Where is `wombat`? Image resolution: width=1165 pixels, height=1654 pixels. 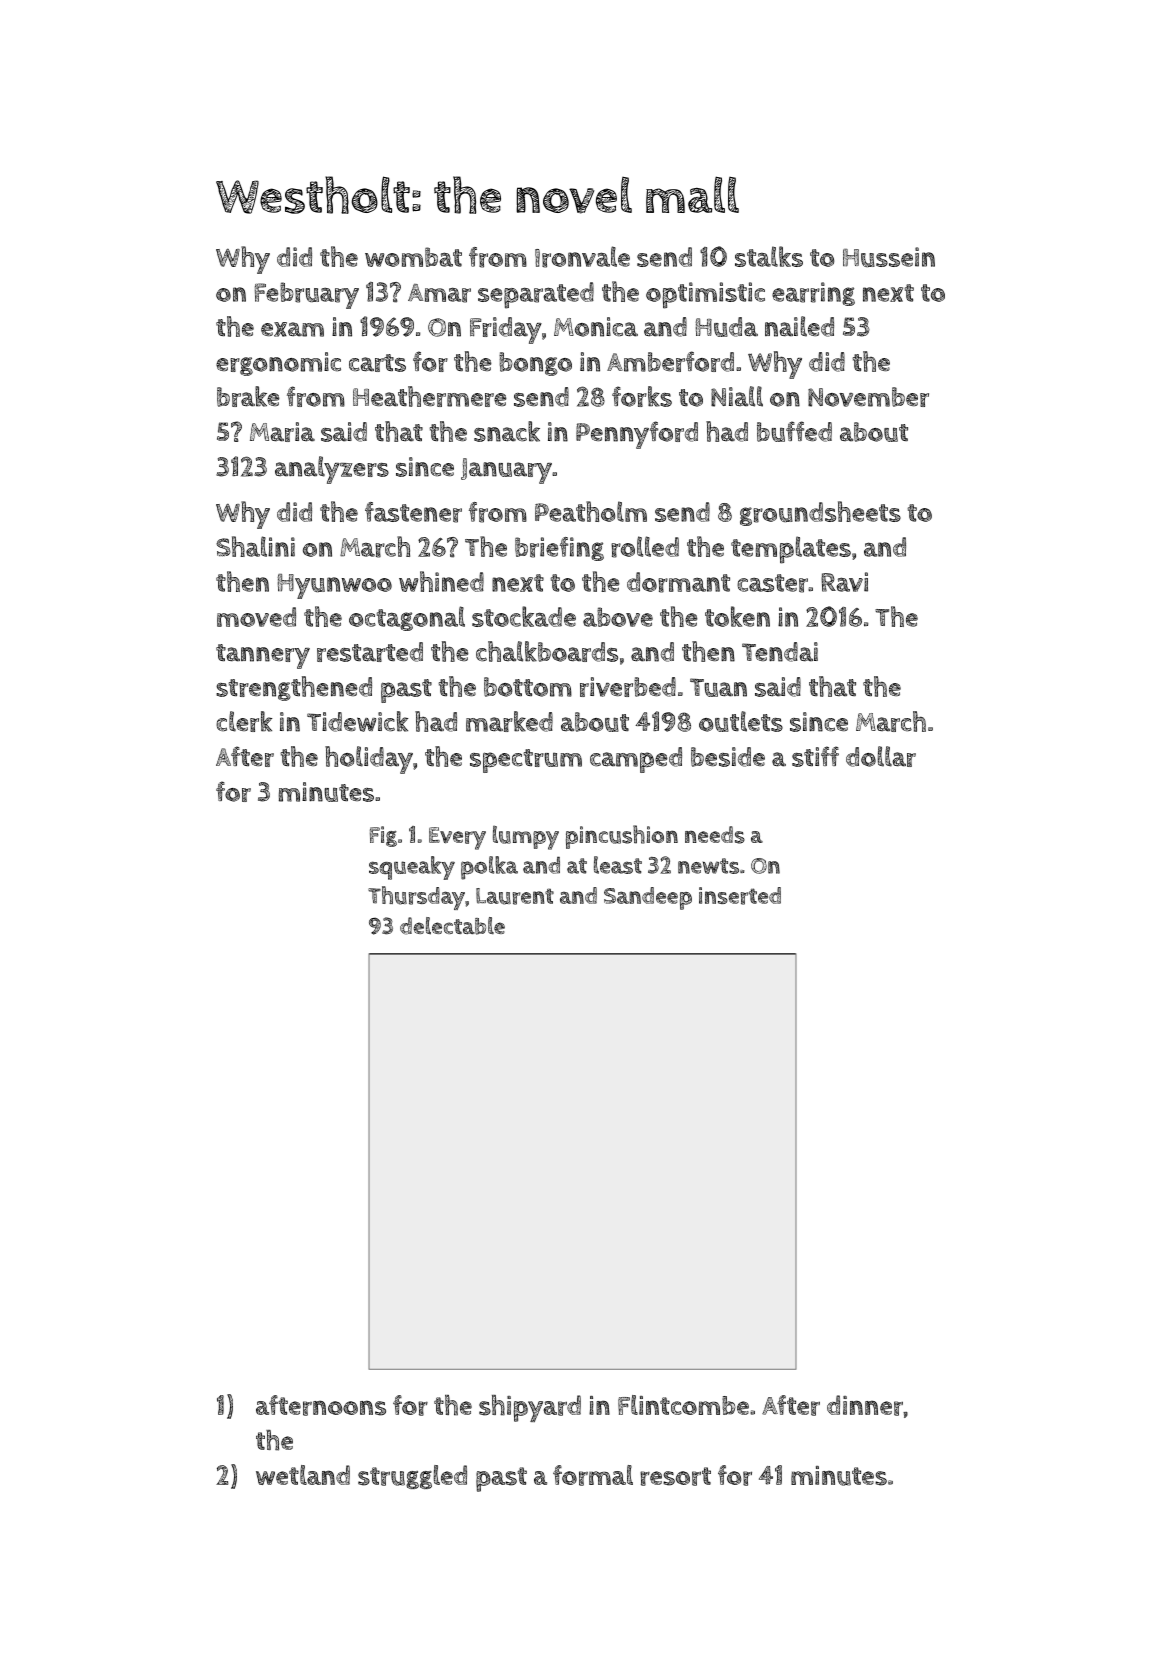
wombat is located at coordinates (413, 257).
